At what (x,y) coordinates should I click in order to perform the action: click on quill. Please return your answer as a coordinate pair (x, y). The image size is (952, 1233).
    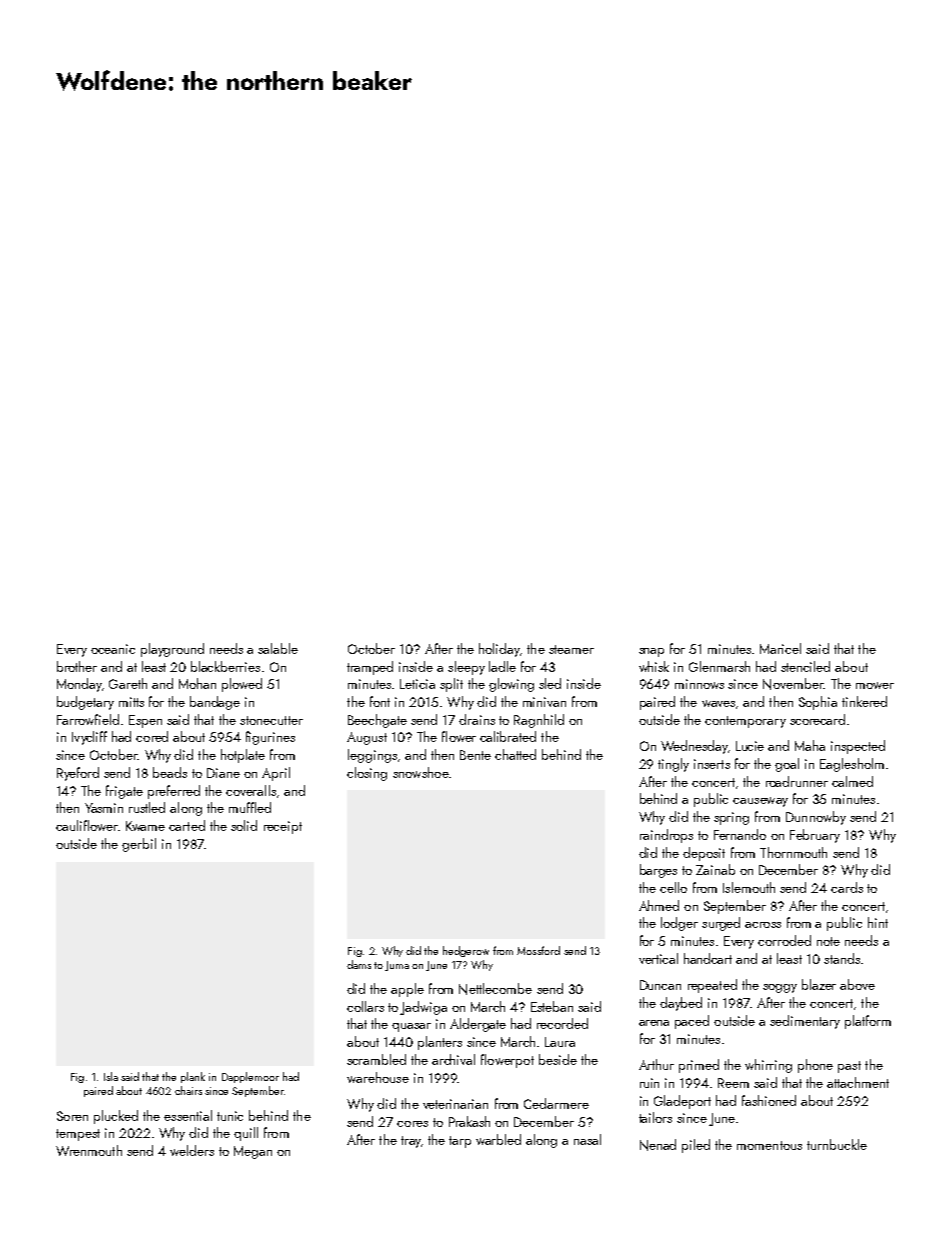
    Looking at the image, I should click on (246, 1134).
